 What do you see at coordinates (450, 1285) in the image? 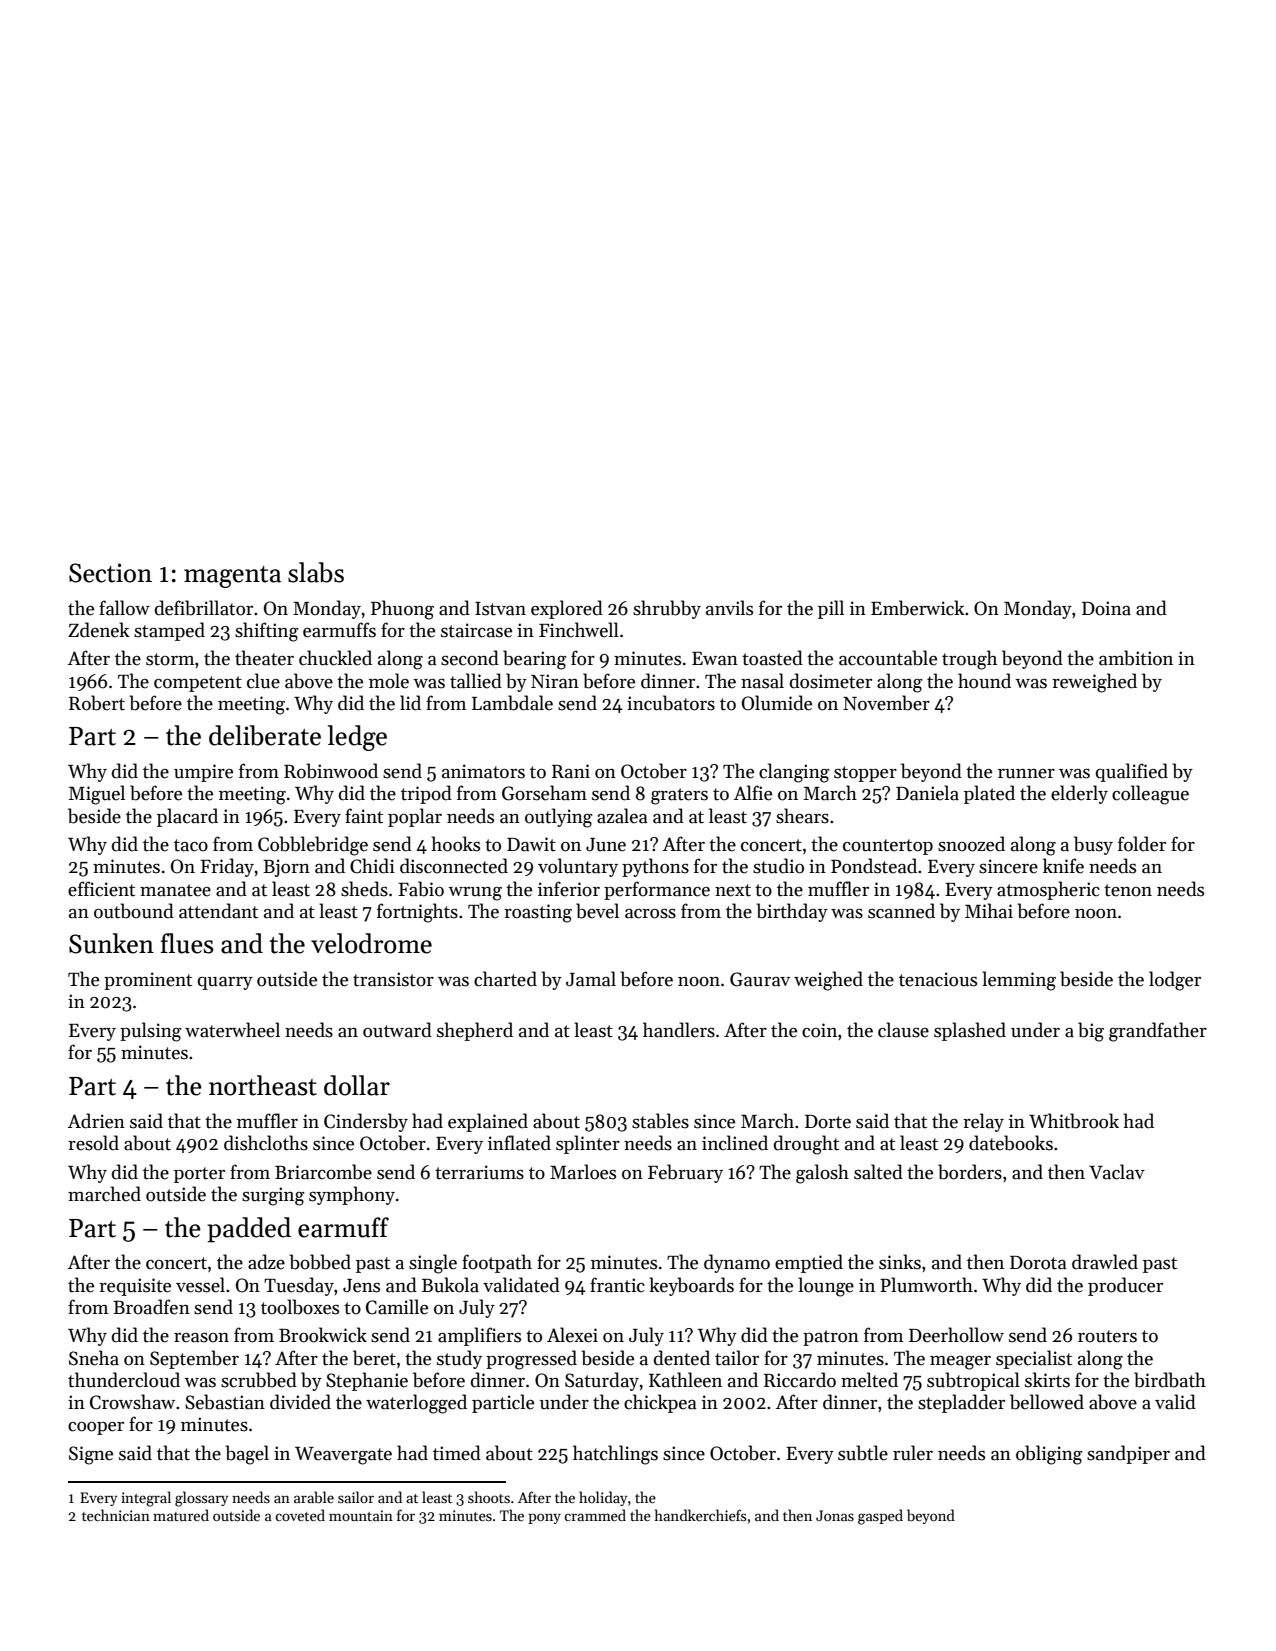
I see `Bukola` at bounding box center [450, 1285].
